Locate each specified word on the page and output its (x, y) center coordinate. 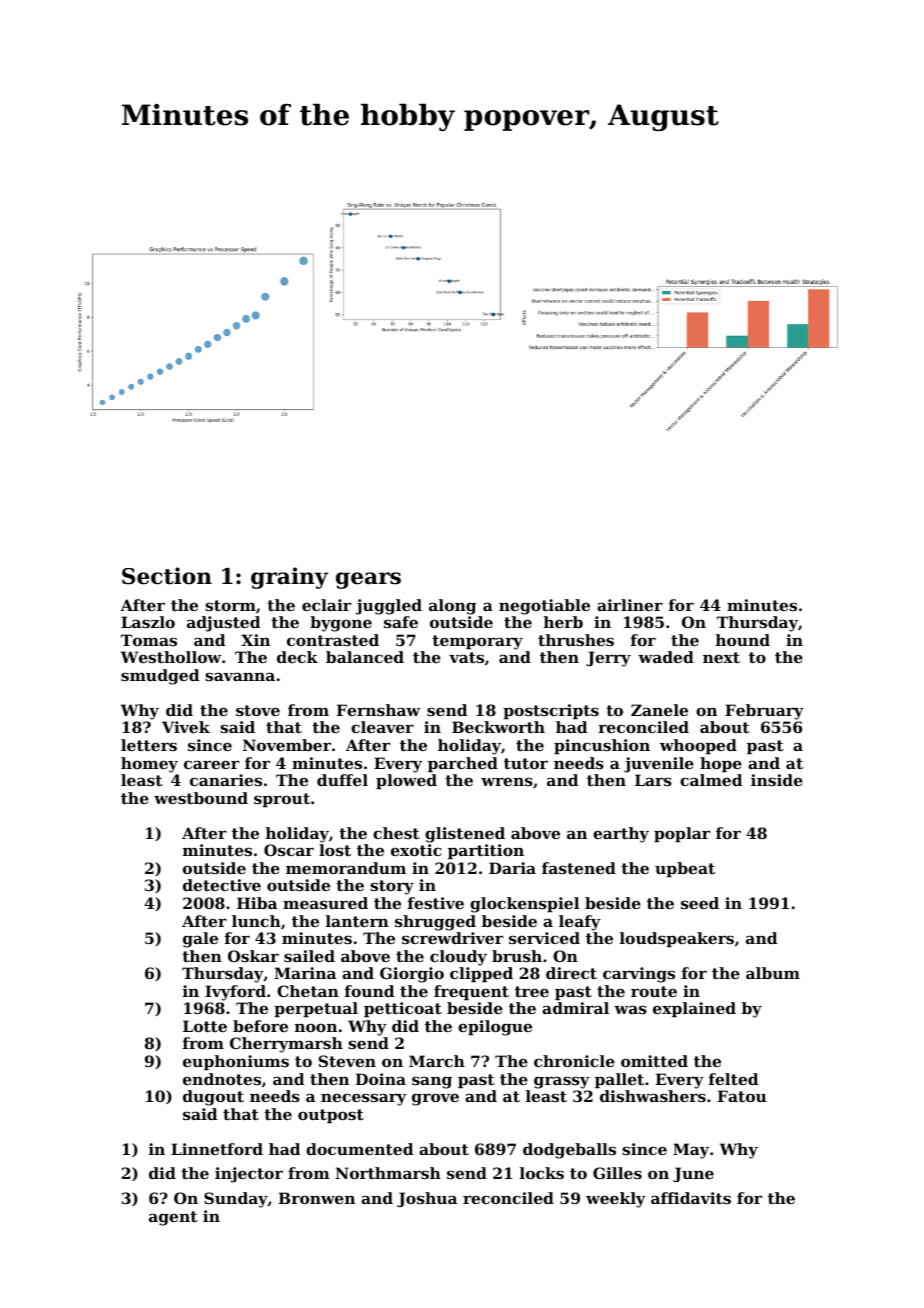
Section (167, 576)
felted (733, 1079)
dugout (213, 1098)
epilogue (495, 1028)
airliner (630, 605)
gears (368, 580)
